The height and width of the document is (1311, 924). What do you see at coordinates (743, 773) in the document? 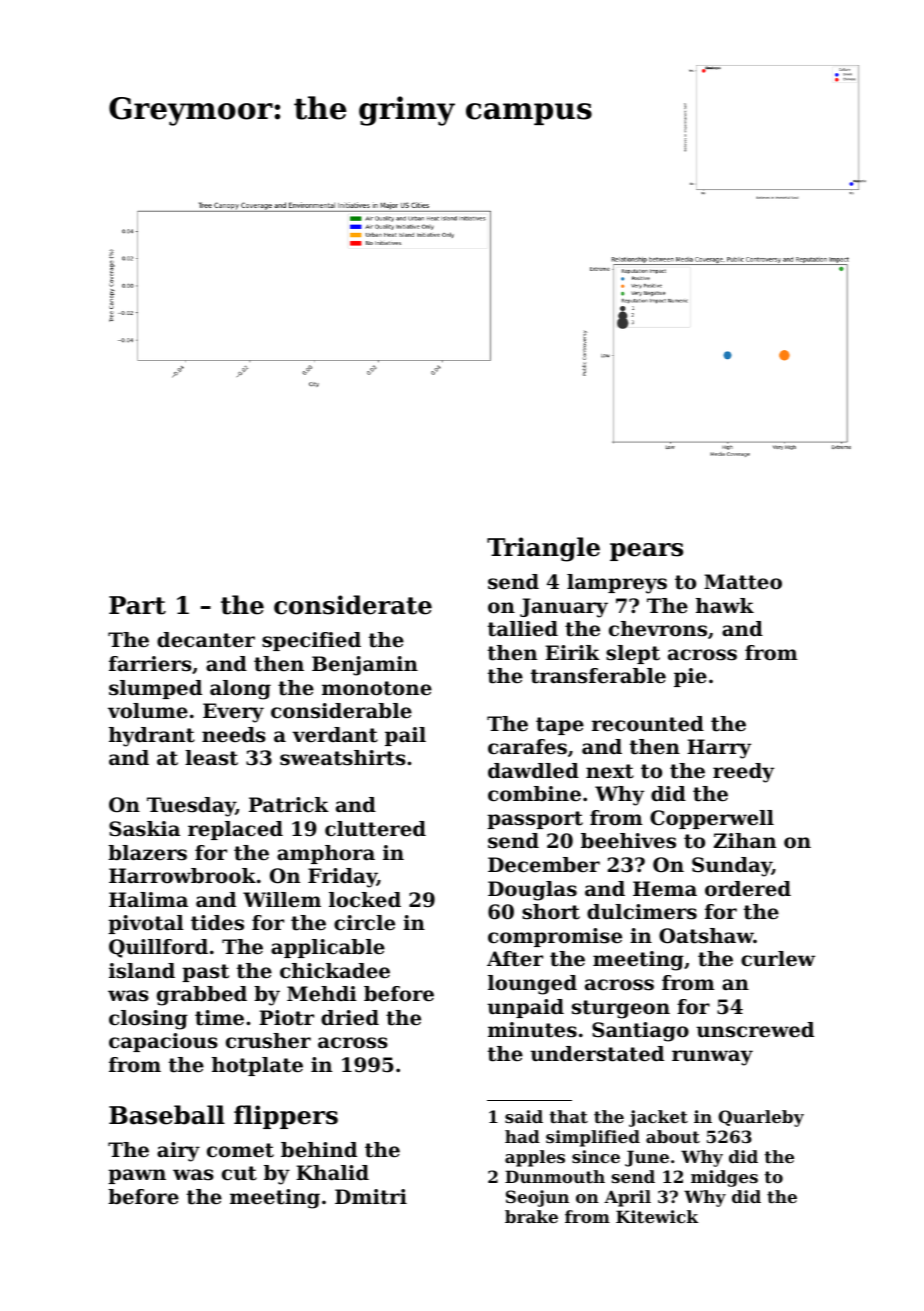
I see `reedy` at bounding box center [743, 773].
